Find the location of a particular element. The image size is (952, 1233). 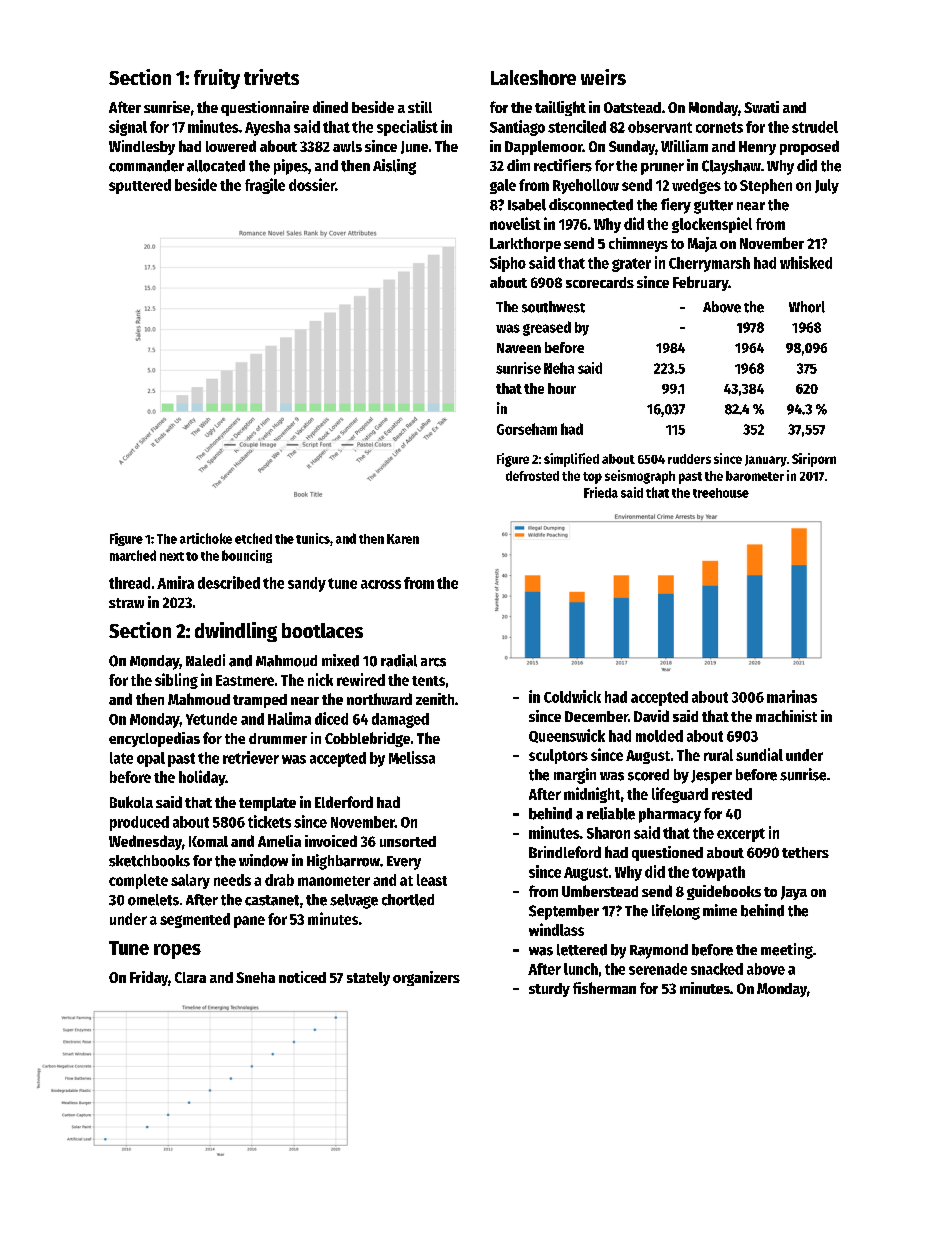

sputtered is located at coordinates (140, 186).
